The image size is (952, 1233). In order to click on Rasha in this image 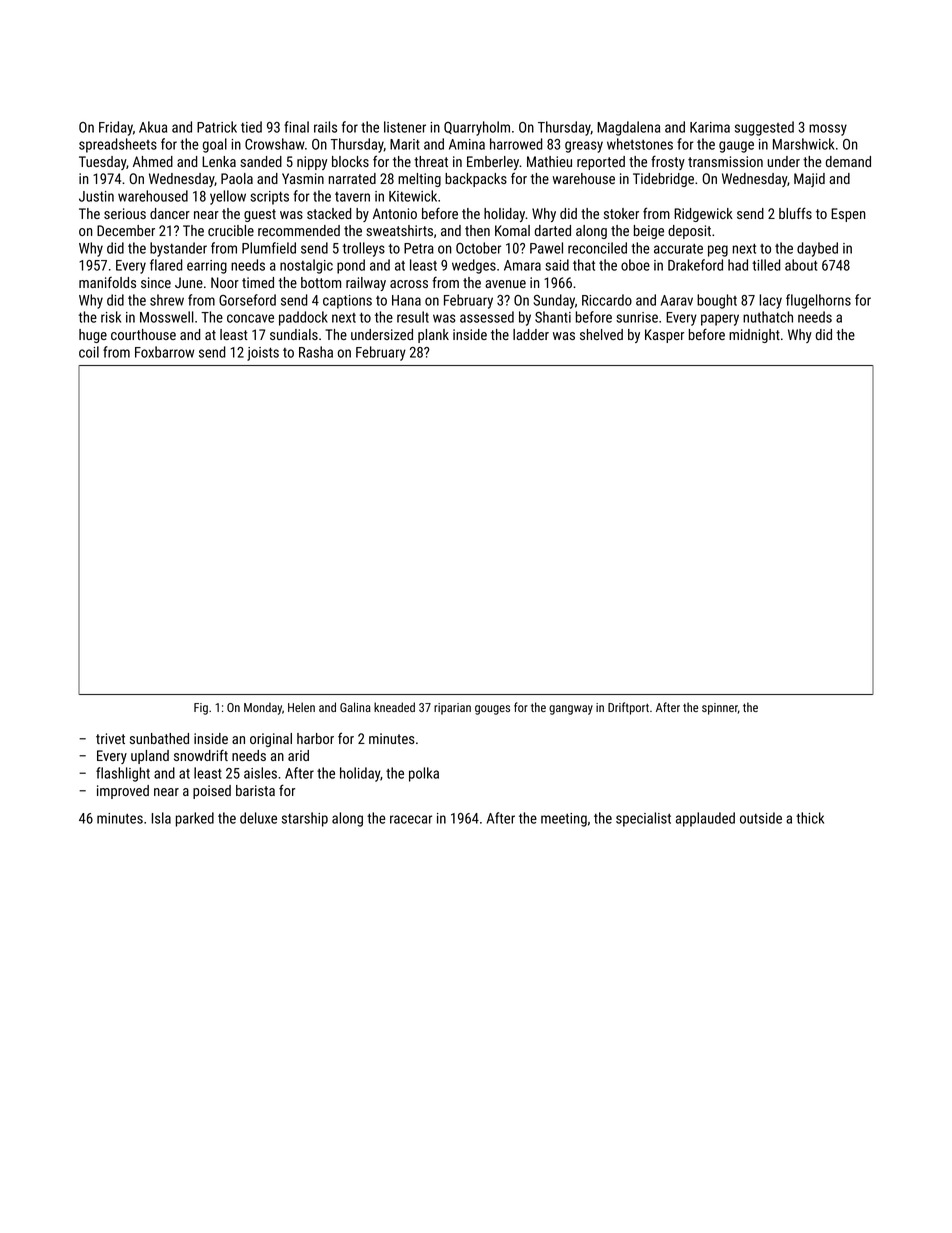, I will do `click(316, 352)`.
